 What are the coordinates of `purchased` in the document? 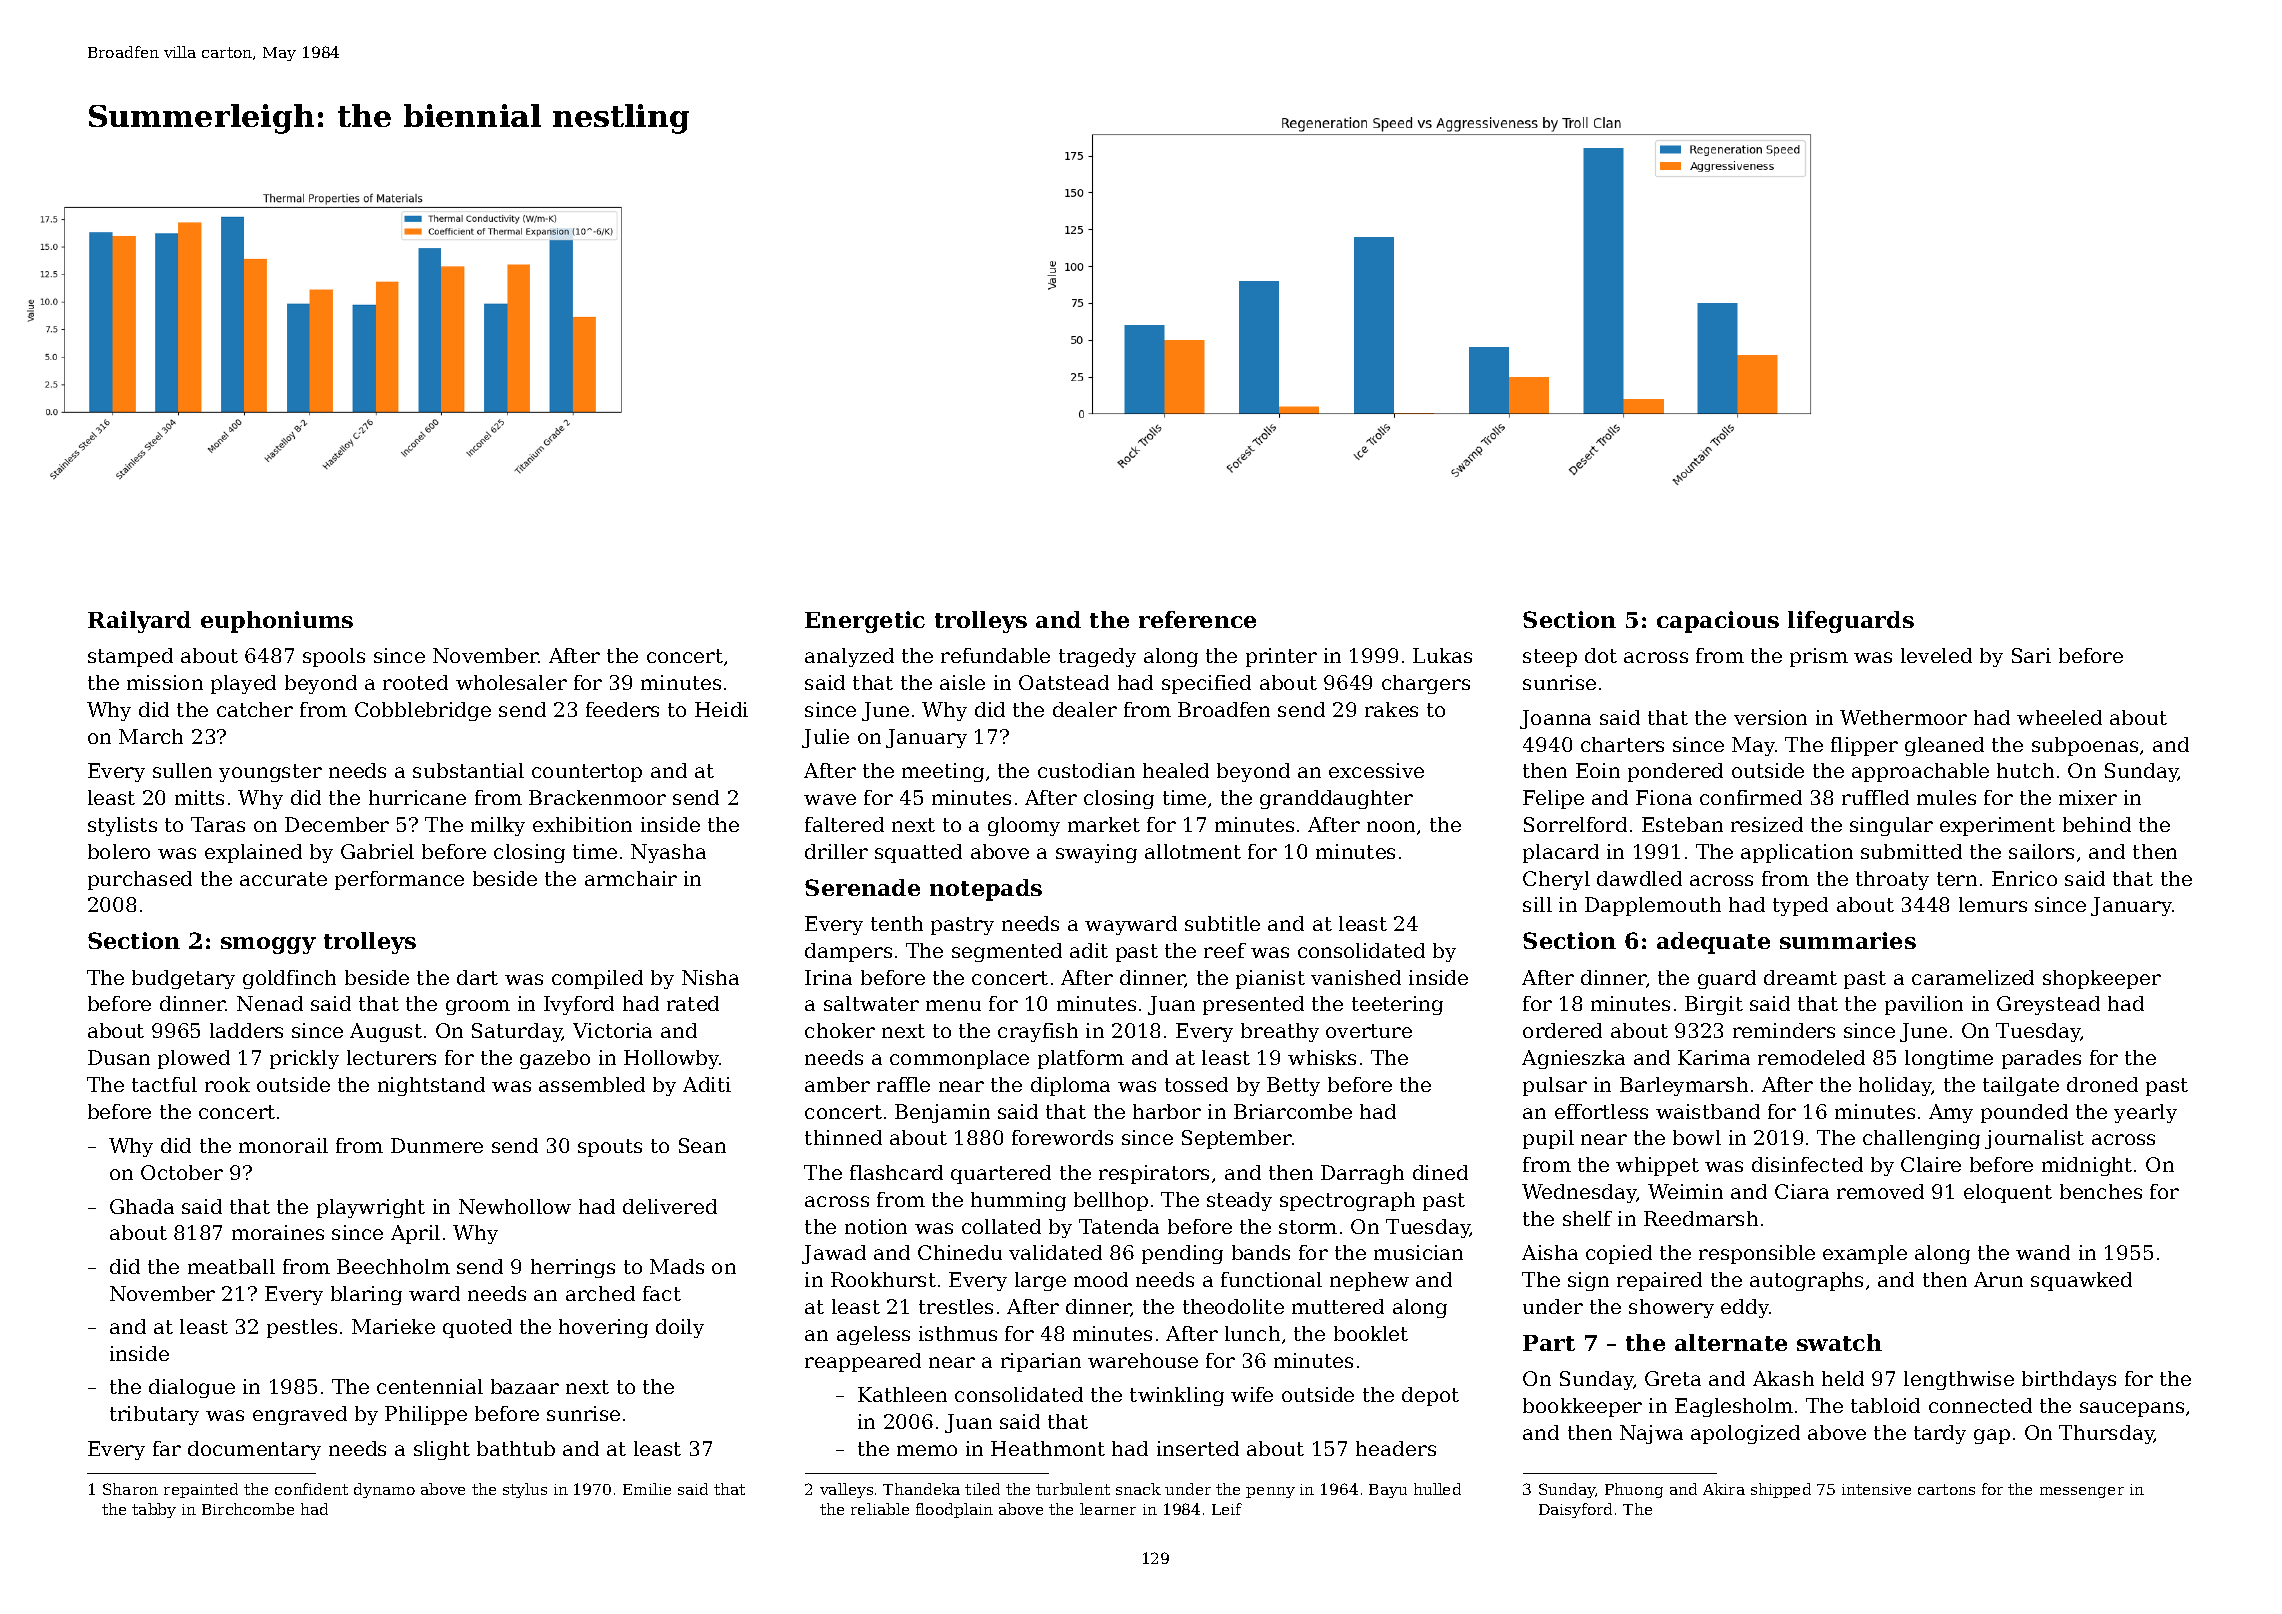 It's located at (140, 880).
